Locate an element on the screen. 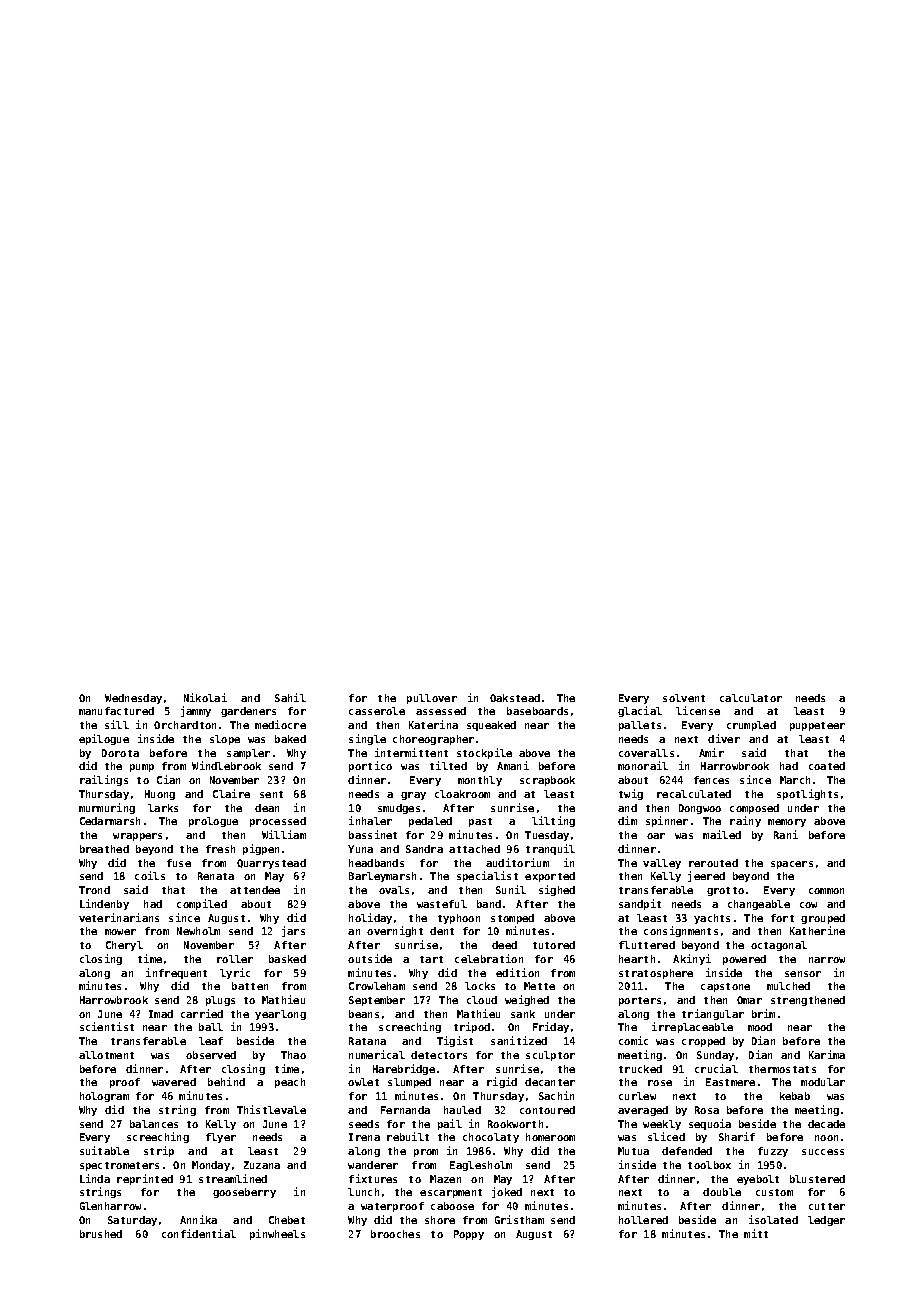 The height and width of the screenshot is (1308, 924). Mette is located at coordinates (539, 986).
